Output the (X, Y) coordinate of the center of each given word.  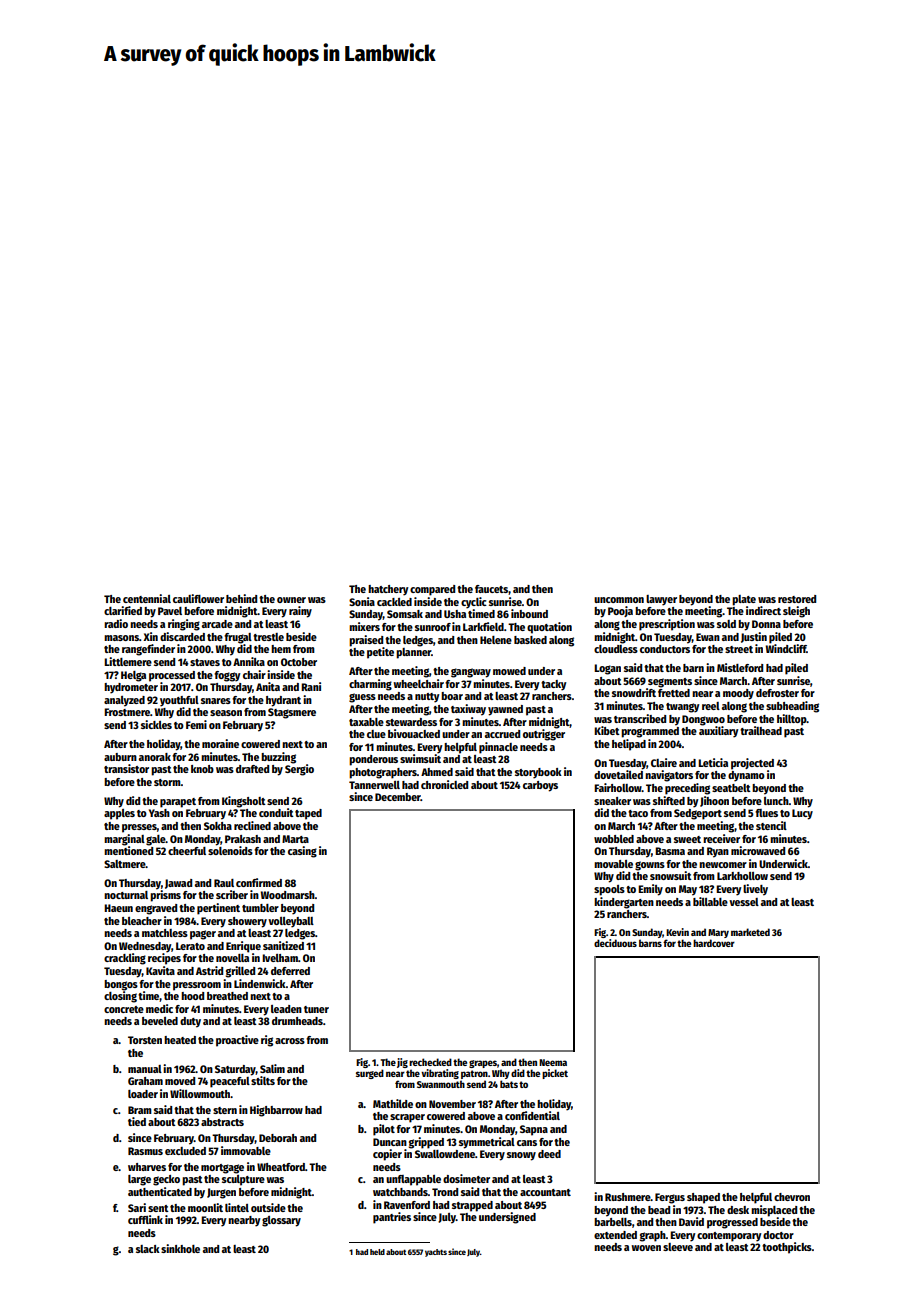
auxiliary (718, 732)
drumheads (297, 1021)
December (398, 797)
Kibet (607, 730)
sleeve (678, 1247)
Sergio (299, 770)
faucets (491, 589)
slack (148, 1249)
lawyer (661, 600)
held (377, 1252)
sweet (687, 839)
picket (555, 1074)
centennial (147, 598)
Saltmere (125, 864)
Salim (272, 1068)
